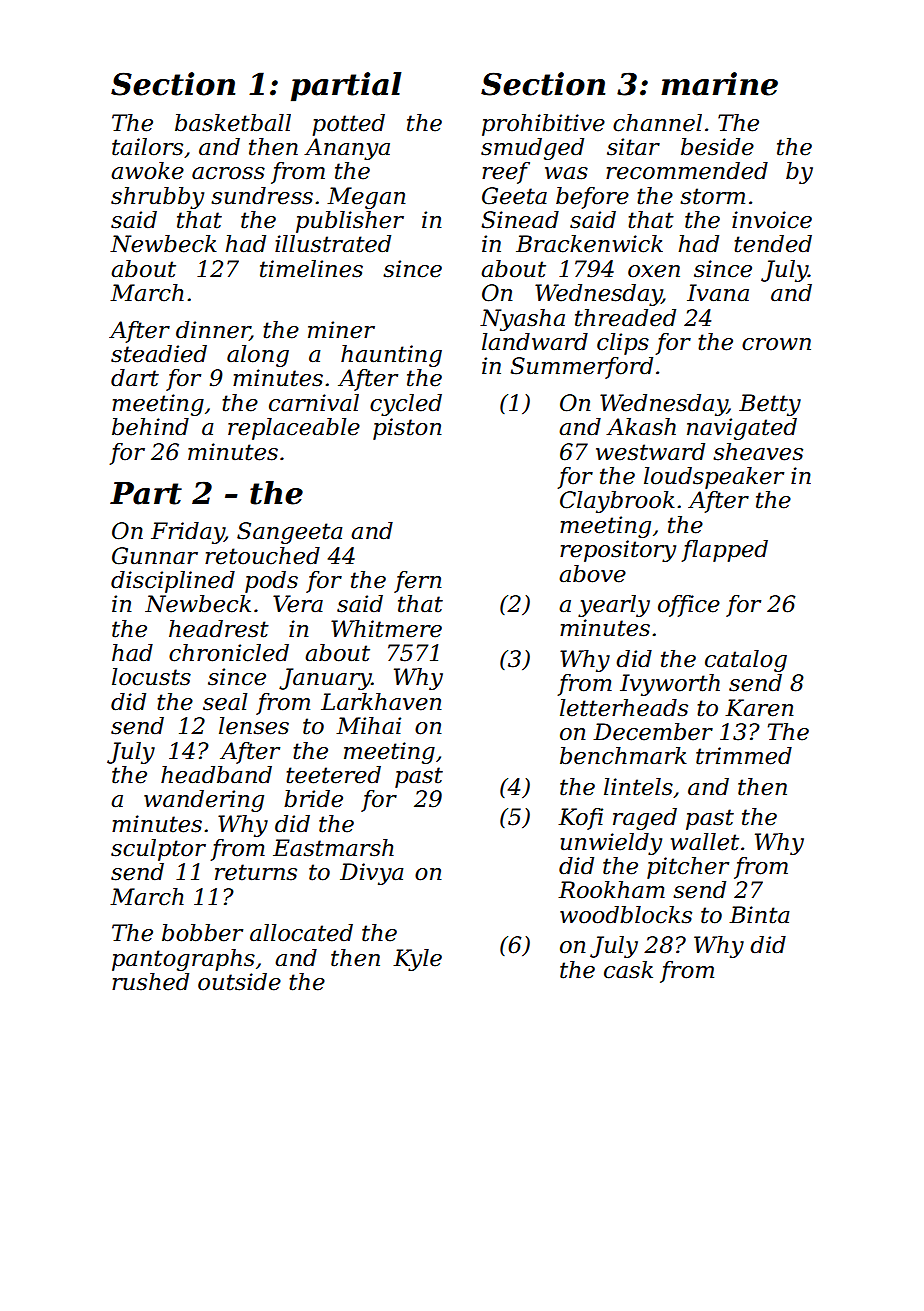 Image resolution: width=924 pixels, height=1311 pixels. Describe the element at coordinates (543, 125) in the document. I see `prohibitive` at that location.
